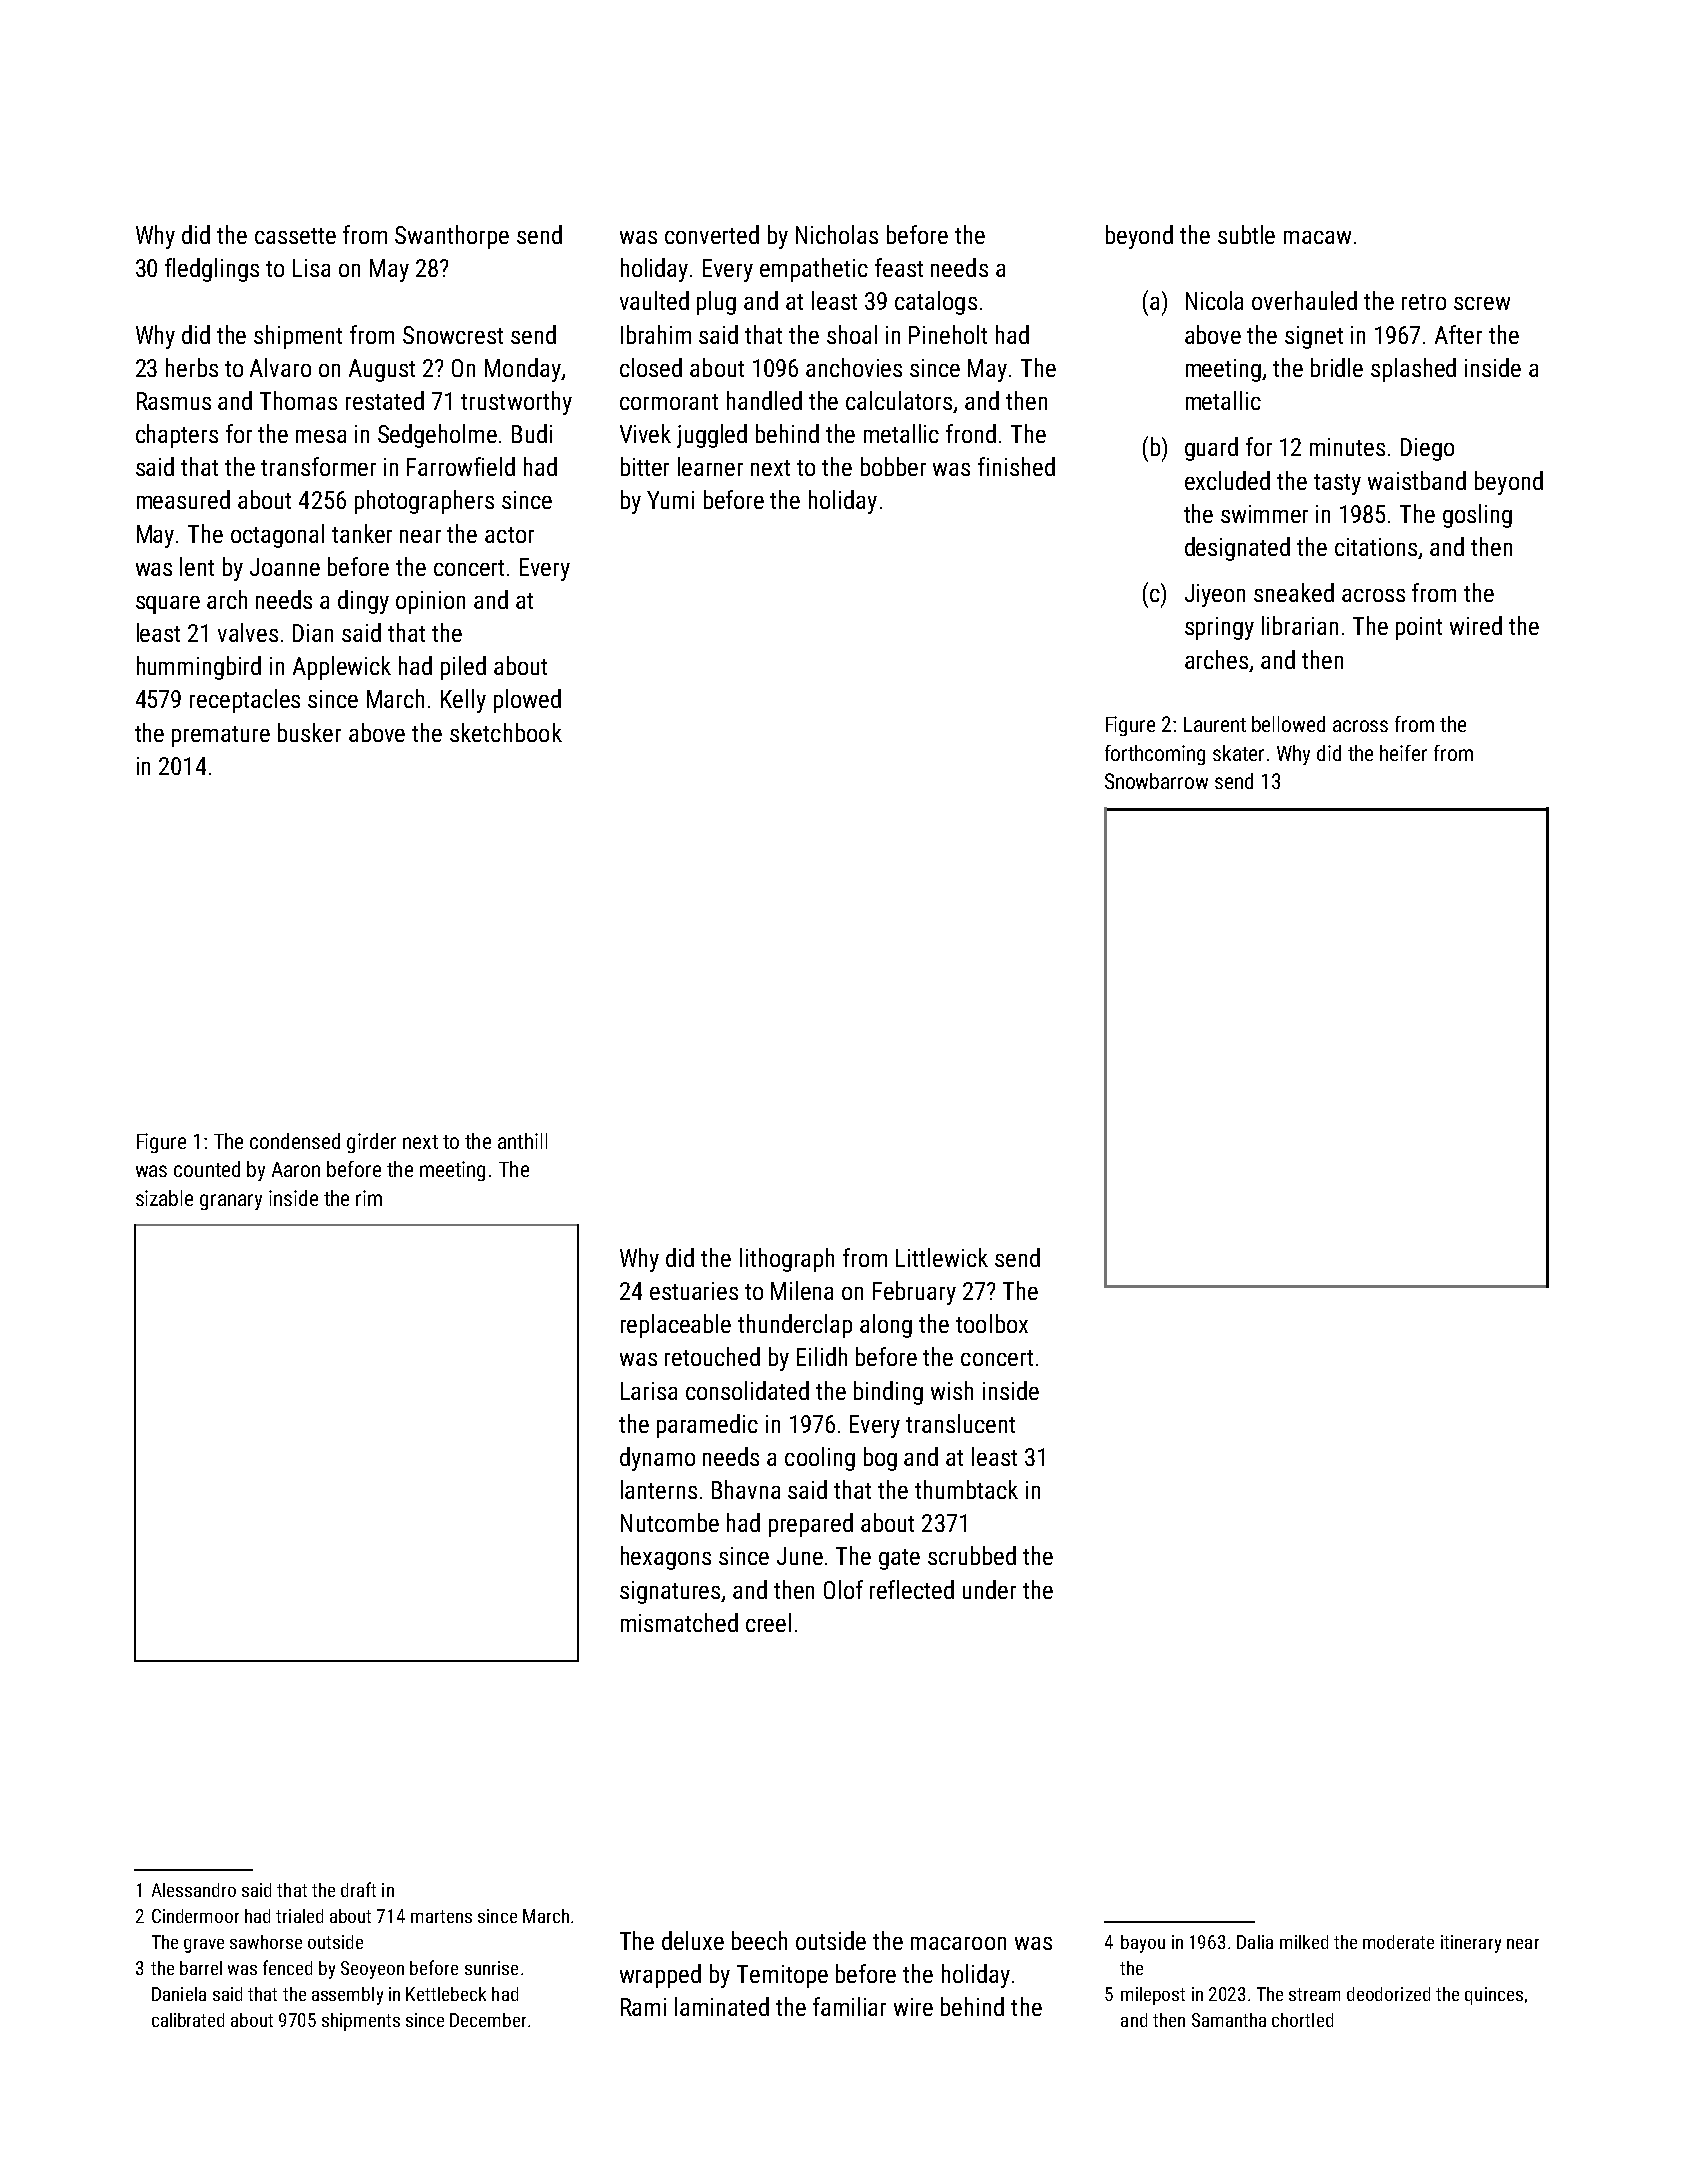  I want to click on thumbtack, so click(966, 1489).
